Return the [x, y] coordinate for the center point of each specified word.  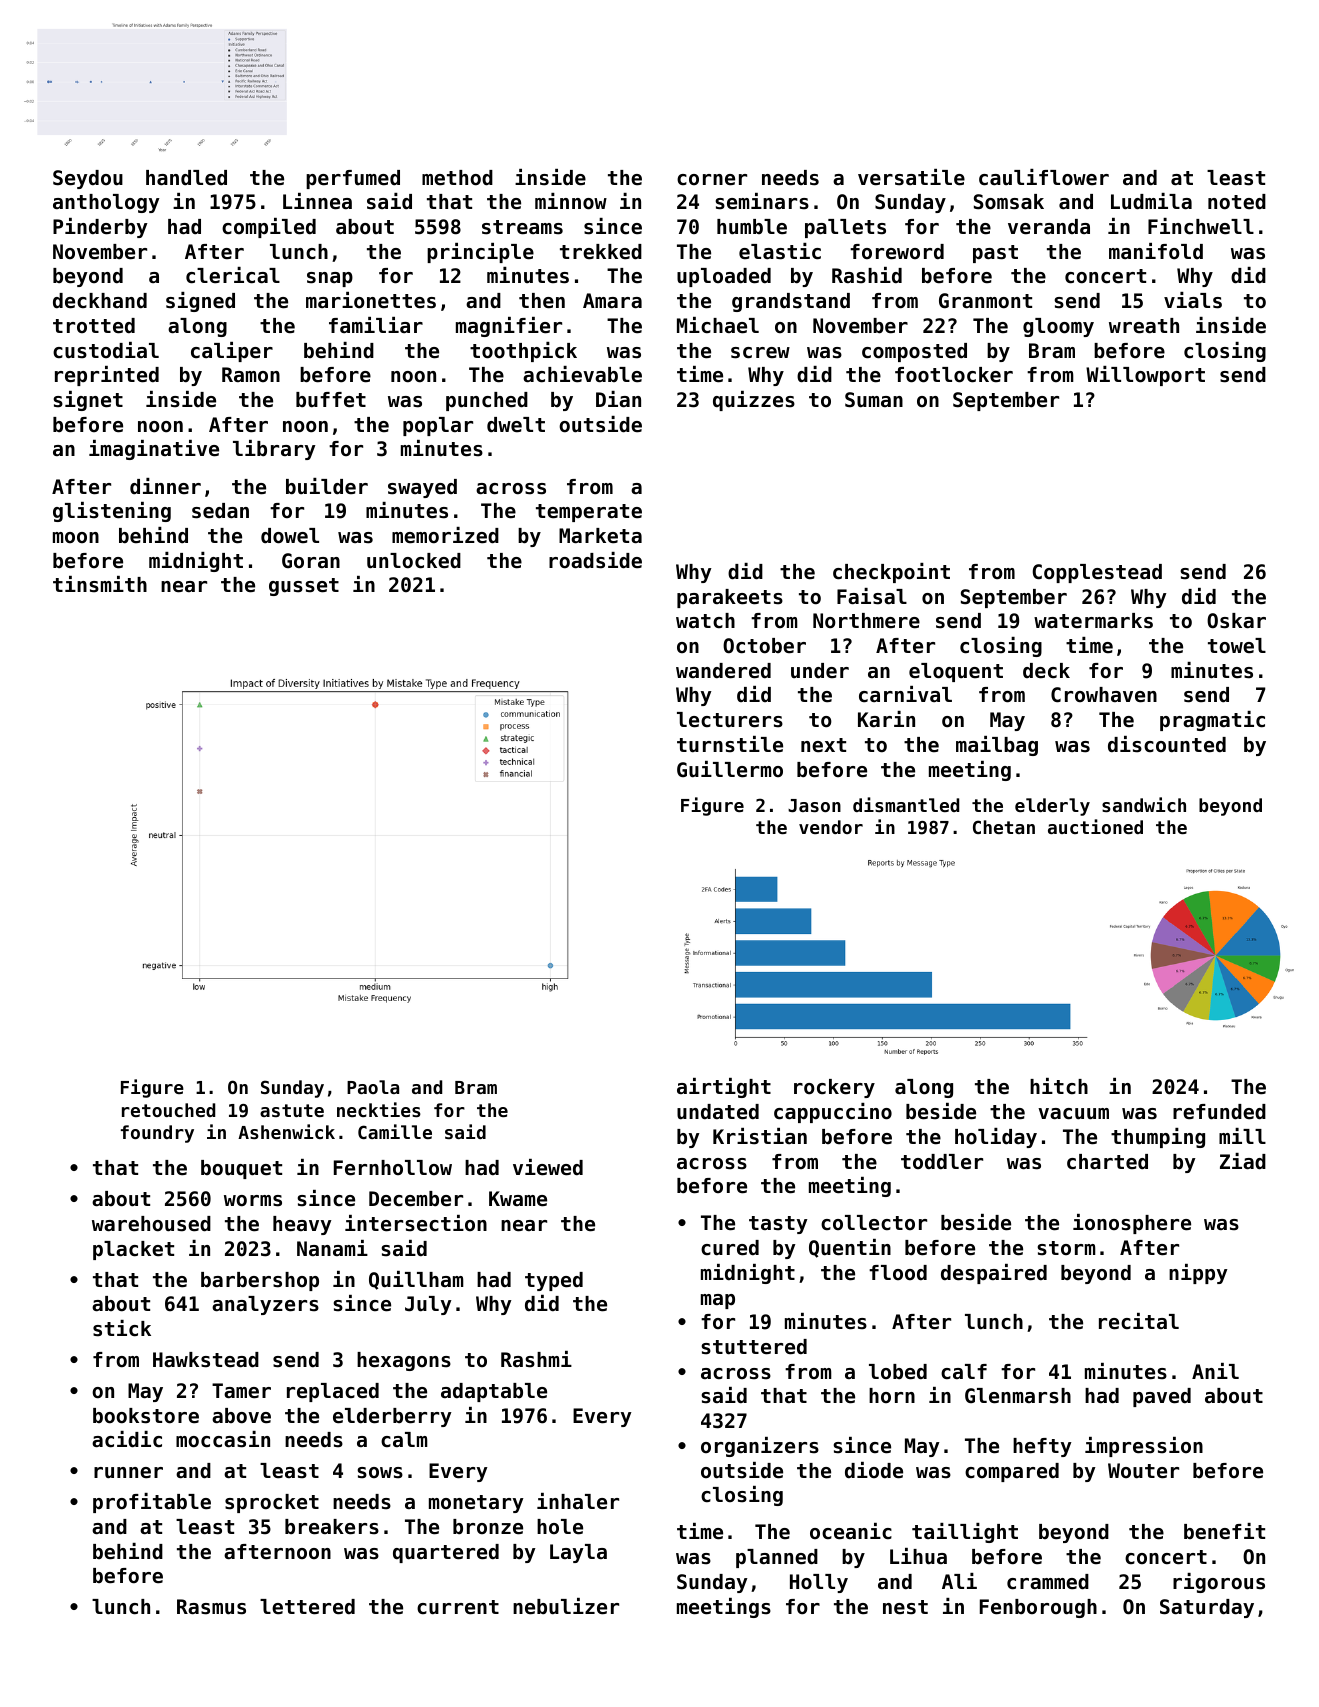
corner [712, 180]
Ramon [251, 374]
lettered [307, 1607]
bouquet [241, 1169]
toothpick [523, 352]
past [995, 254]
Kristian [760, 1136]
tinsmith [100, 584]
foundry [157, 1134]
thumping [1158, 1138]
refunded [1219, 1112]
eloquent [956, 672]
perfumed [353, 179]
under [820, 670]
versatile [911, 177]
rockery [834, 1088]
